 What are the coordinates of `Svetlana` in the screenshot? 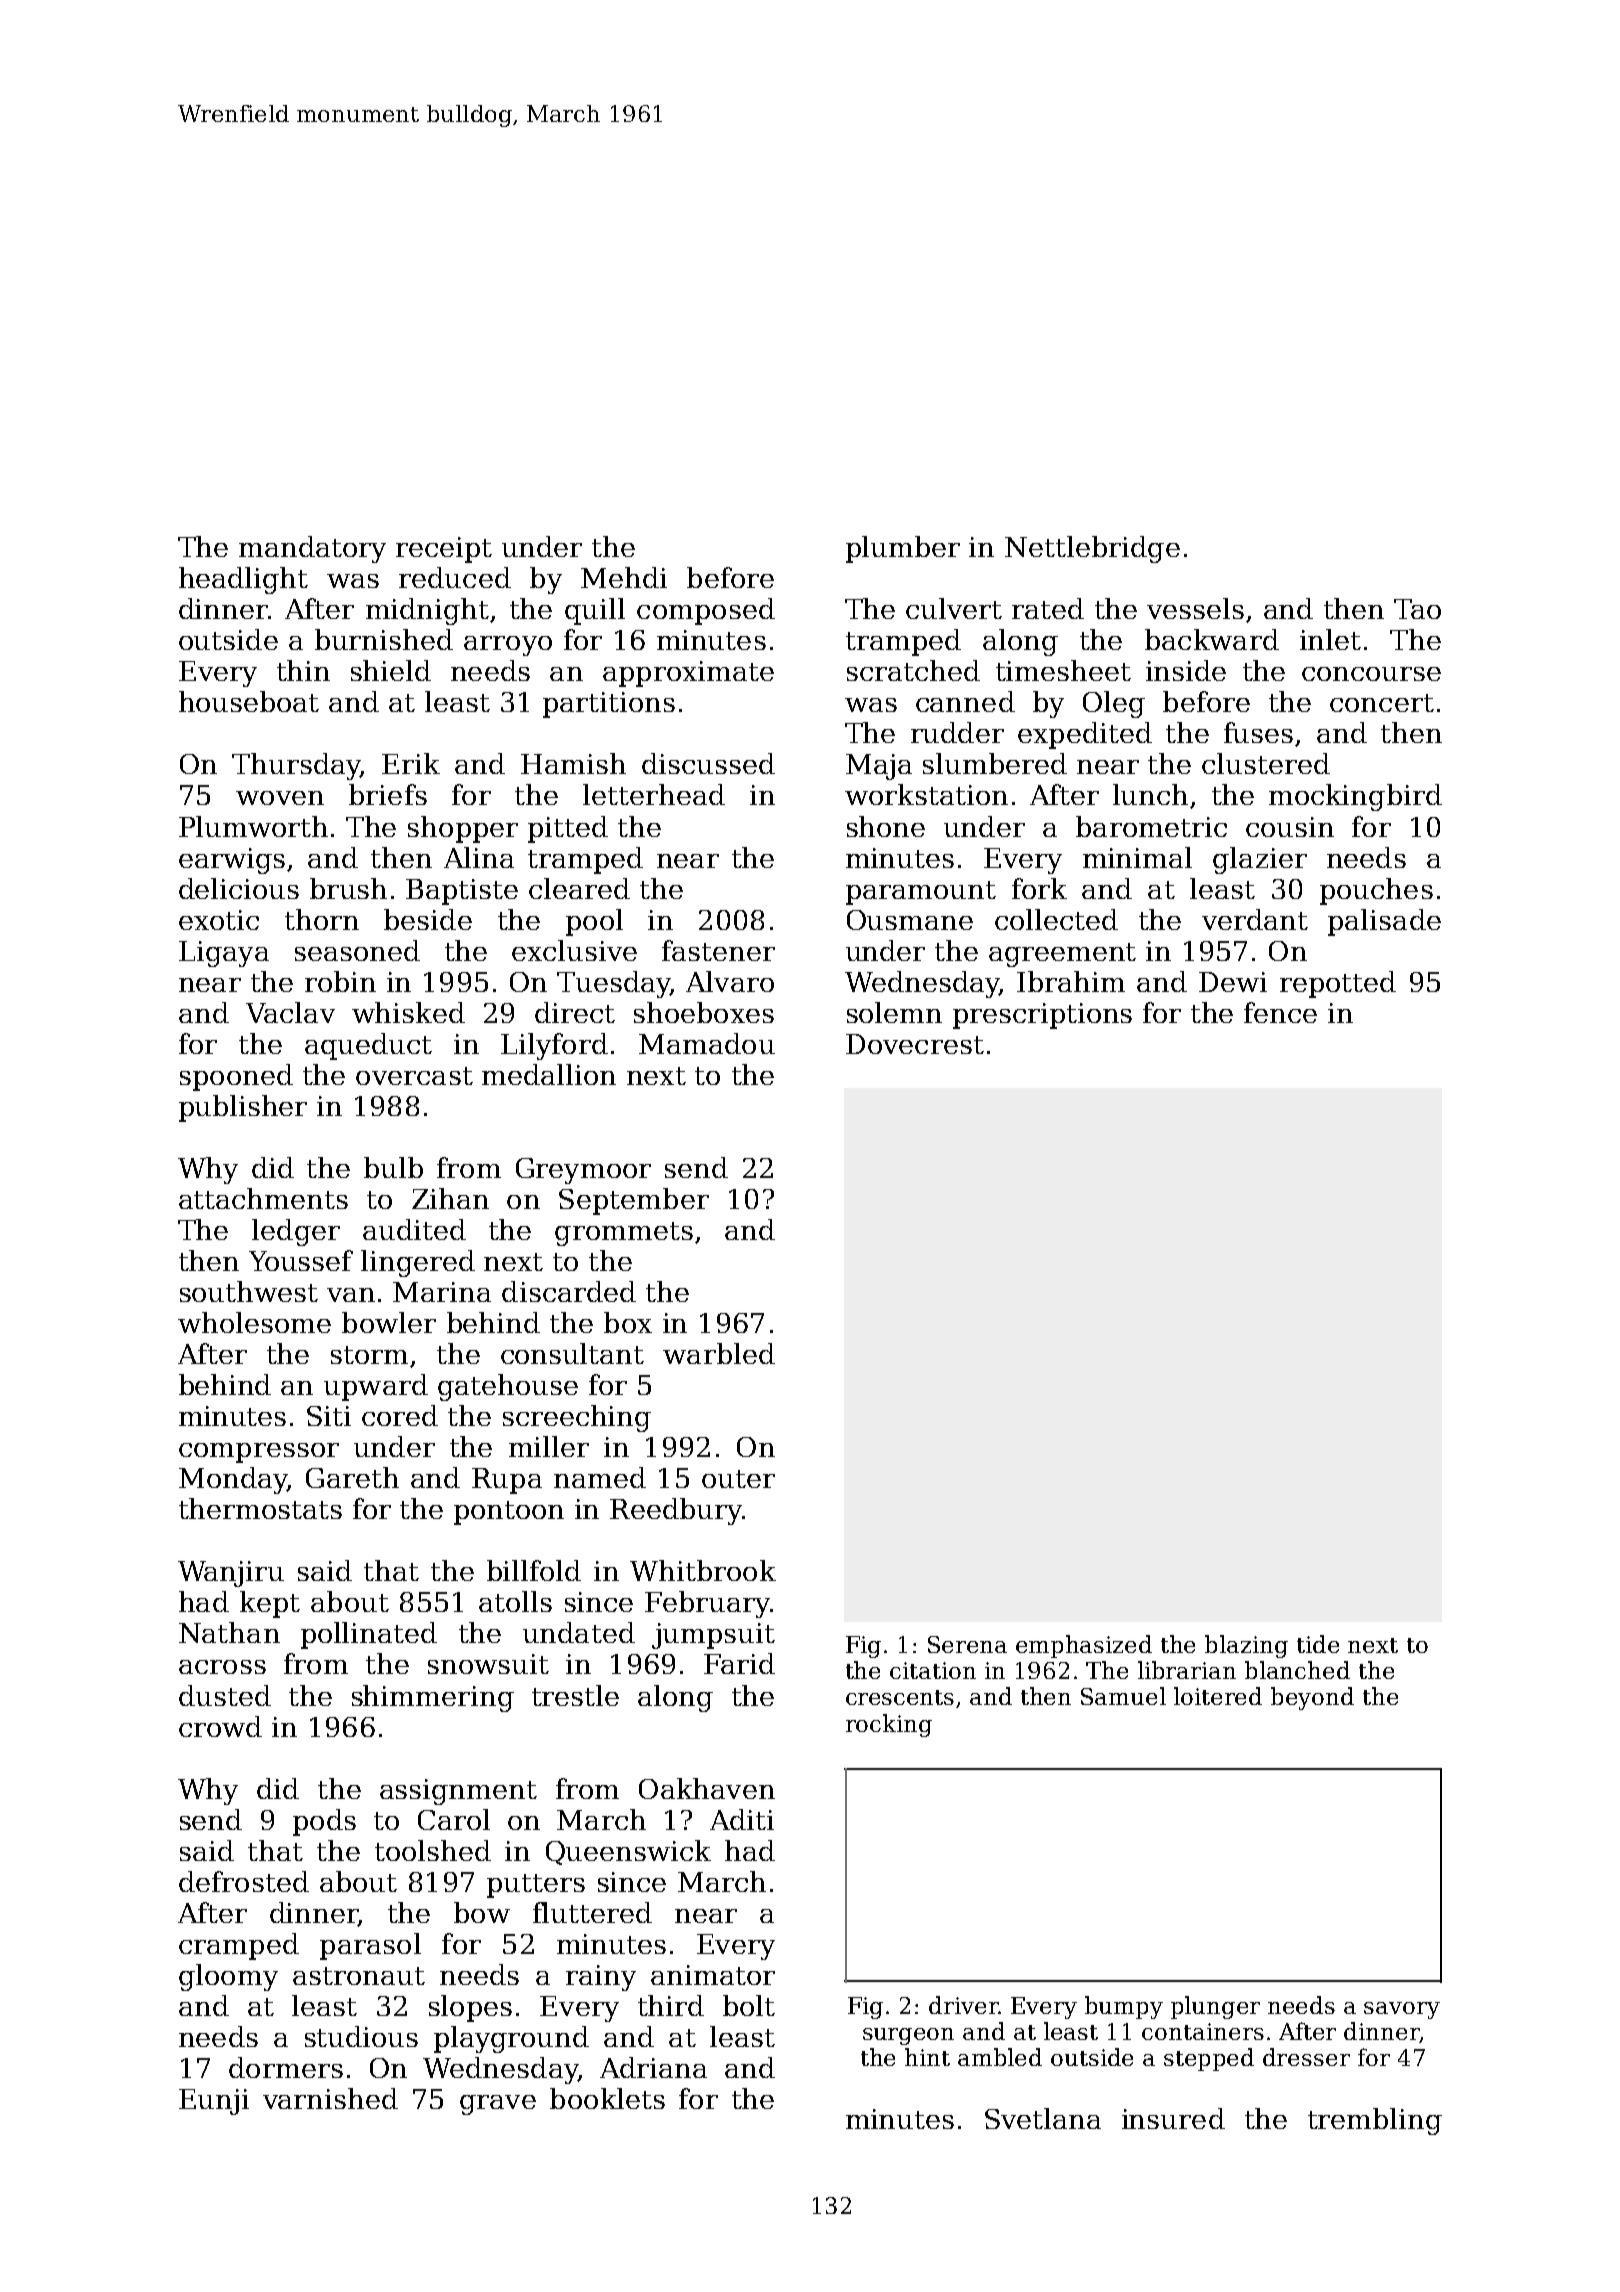 It's located at (1043, 2118).
